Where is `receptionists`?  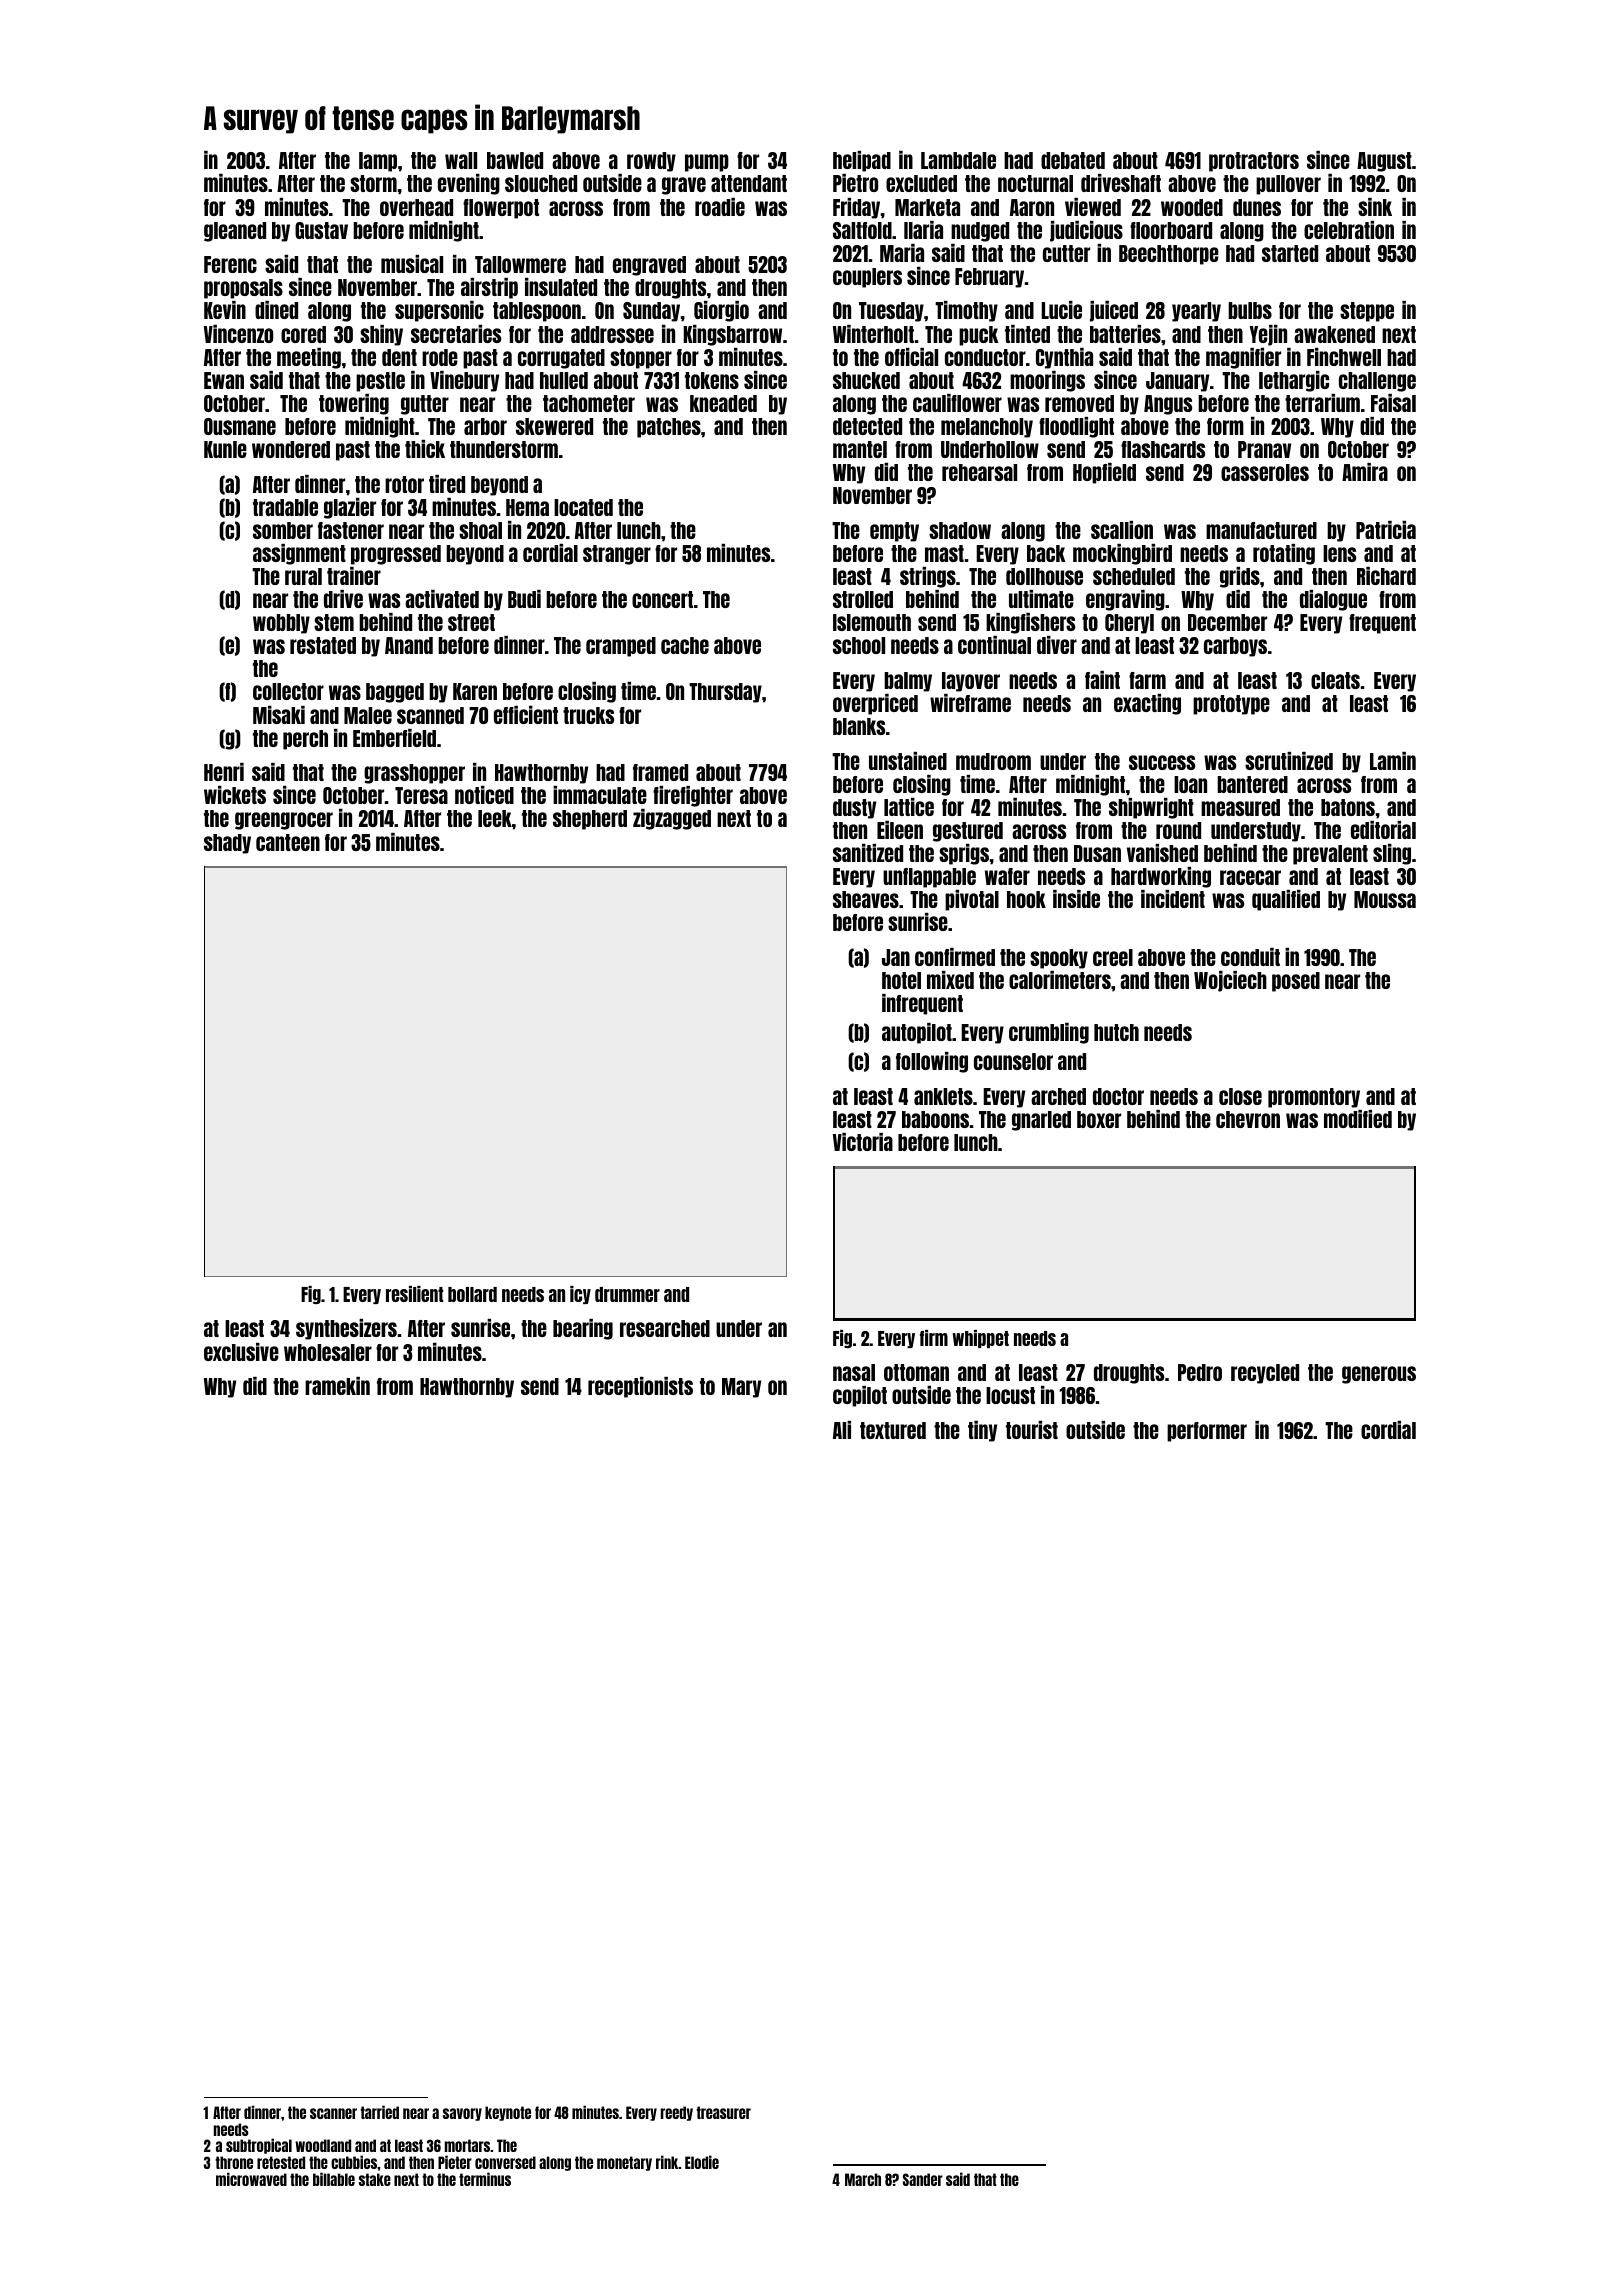
receptionists is located at coordinates (640, 1387).
